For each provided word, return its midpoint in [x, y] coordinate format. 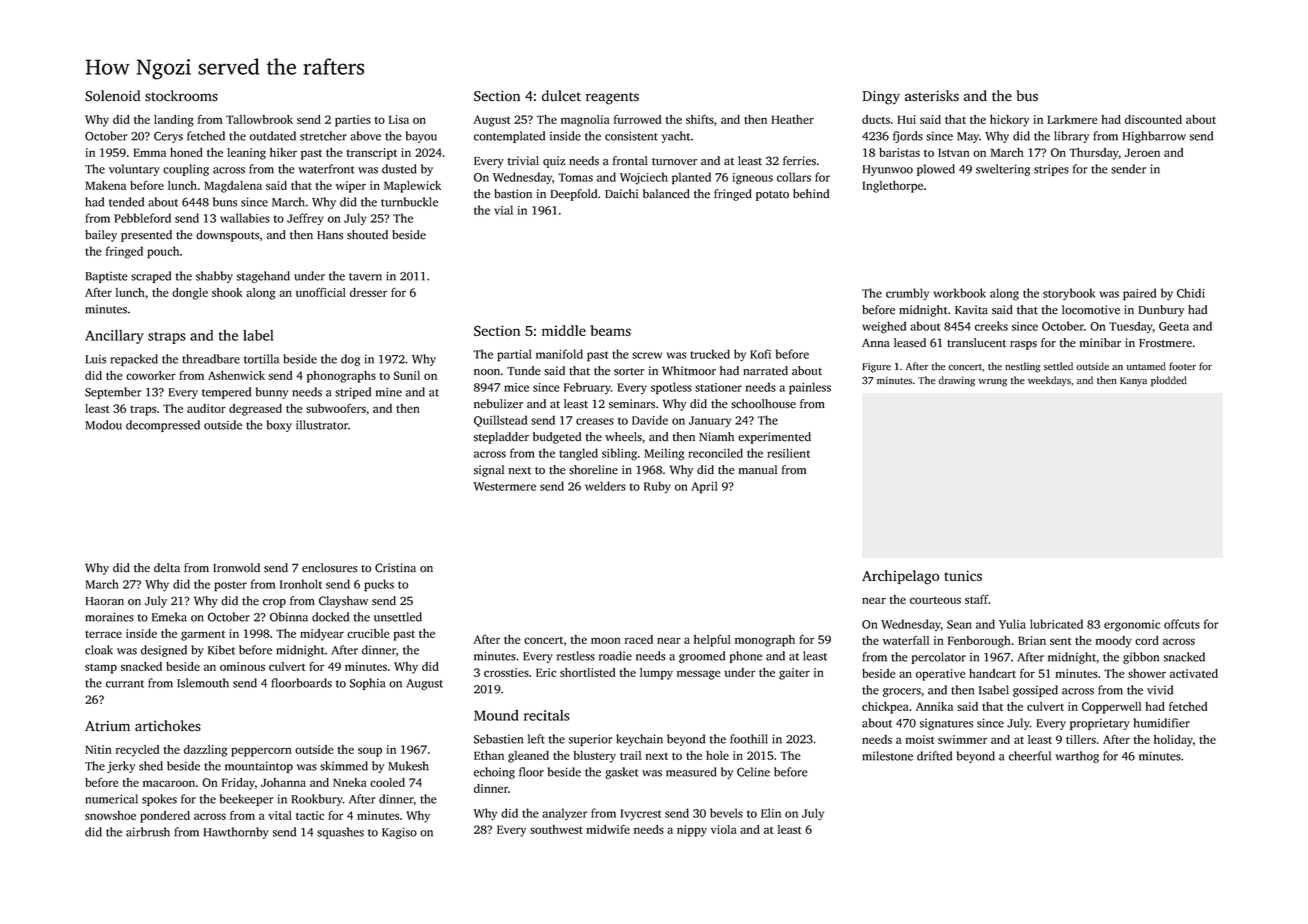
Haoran [105, 601]
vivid [1160, 690]
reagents [612, 98]
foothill [749, 739]
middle [564, 330]
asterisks [932, 96]
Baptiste [107, 277]
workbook [960, 293]
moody [1114, 642]
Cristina [395, 568]
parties [353, 121]
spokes [159, 800]
